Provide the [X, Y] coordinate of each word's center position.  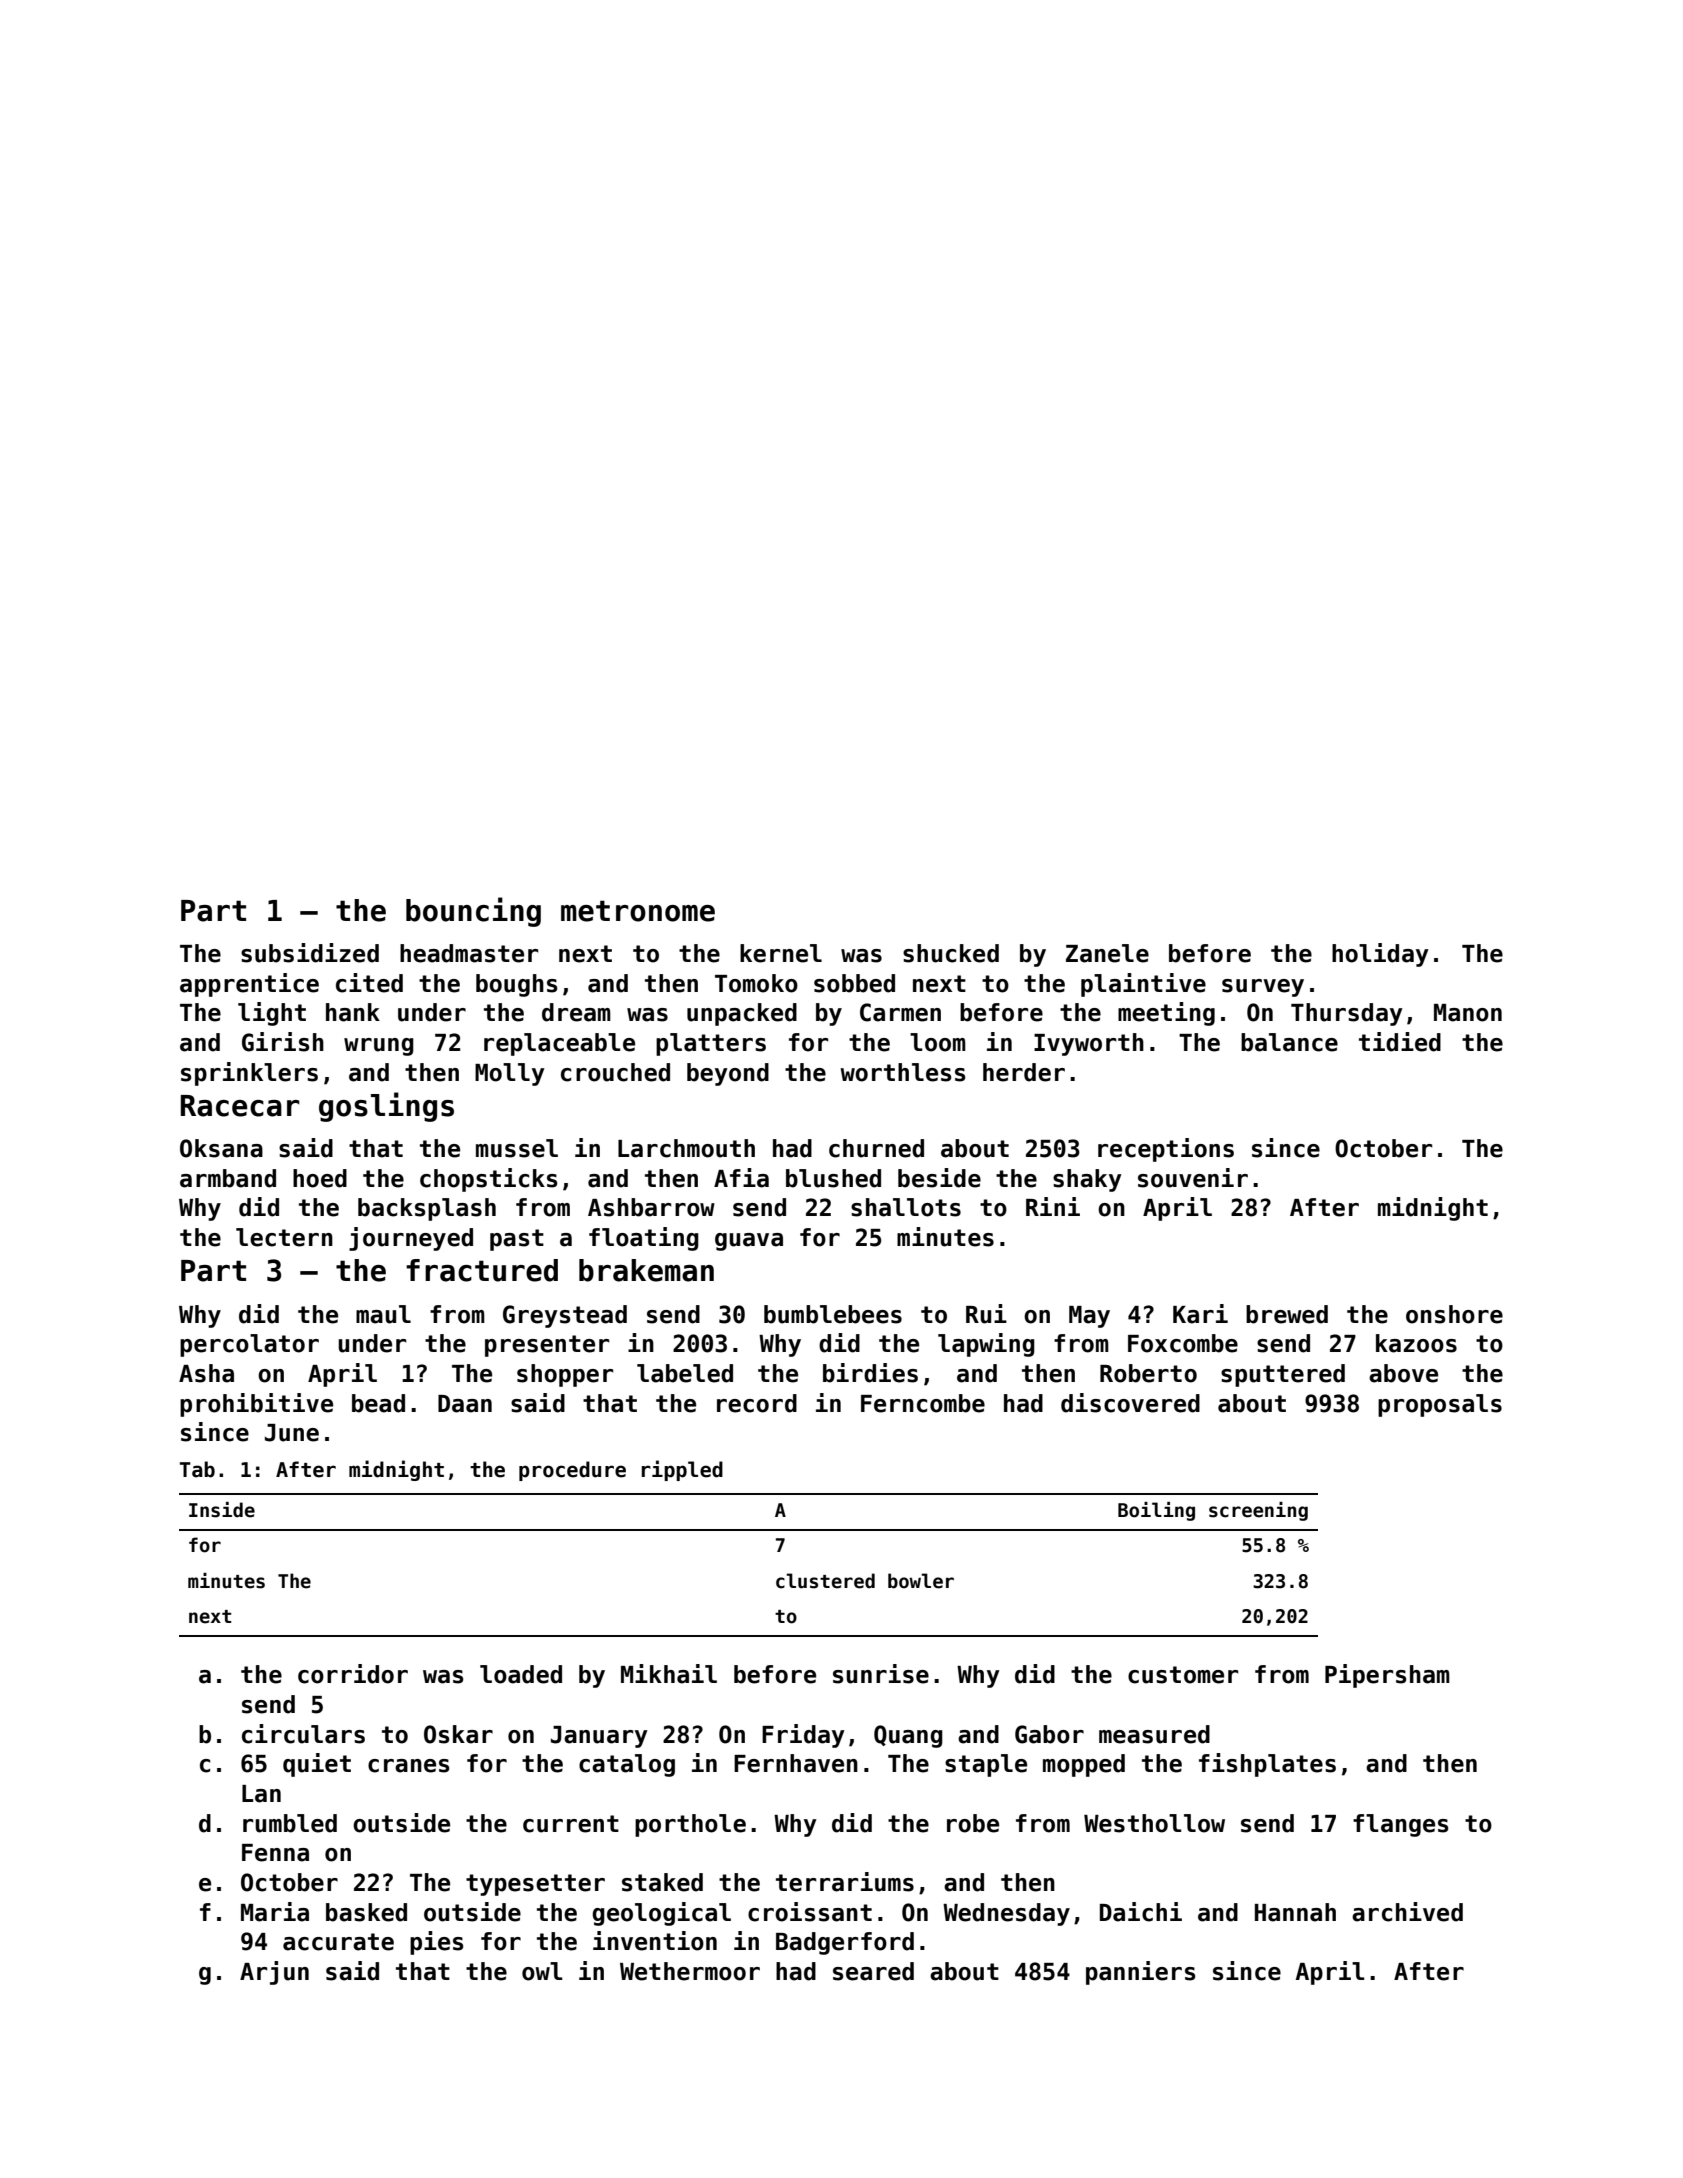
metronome [638, 911]
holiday [1380, 955]
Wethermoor [690, 1971]
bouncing [473, 912]
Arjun [274, 1973]
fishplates [1267, 1765]
